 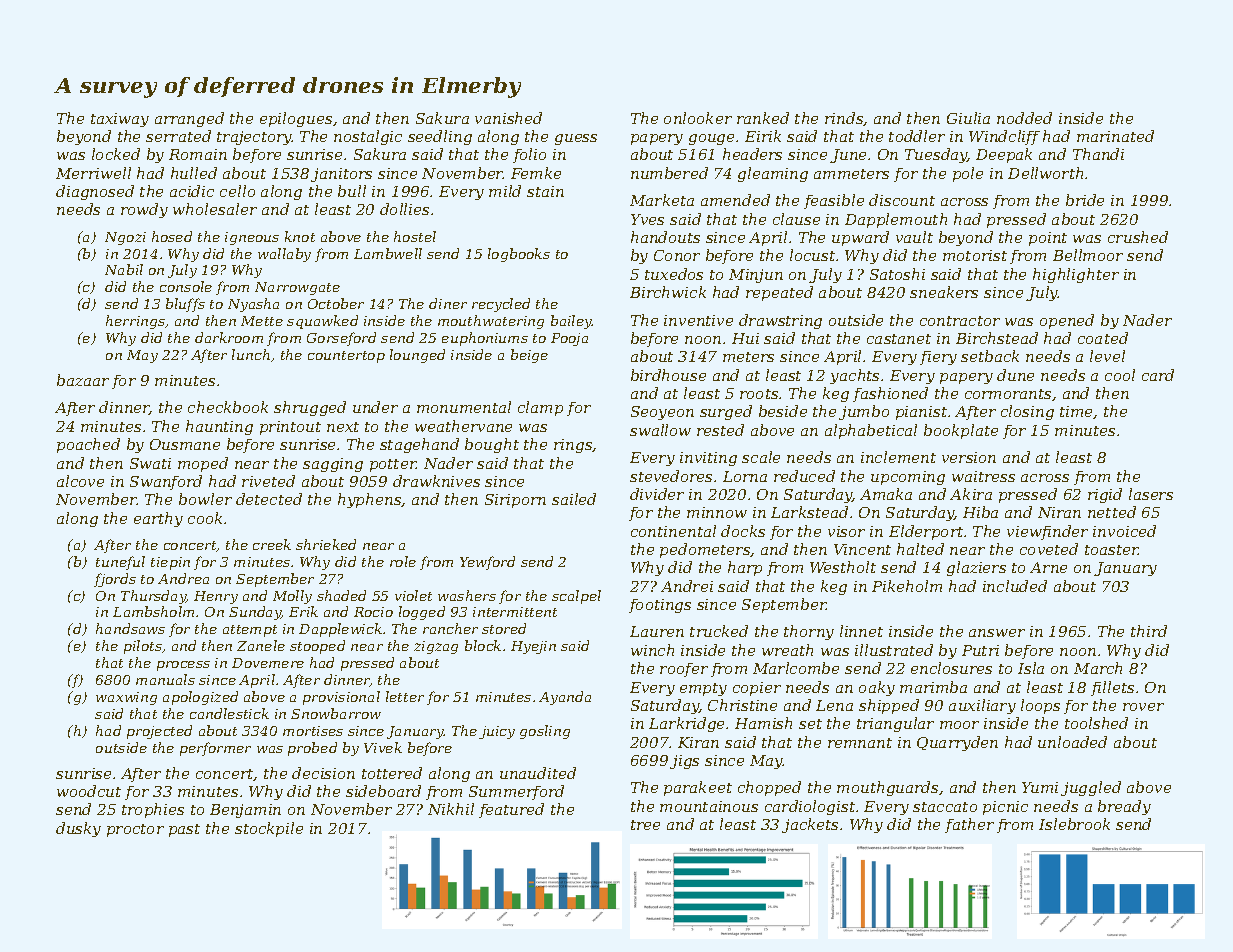 I want to click on darkroom, so click(x=229, y=337).
